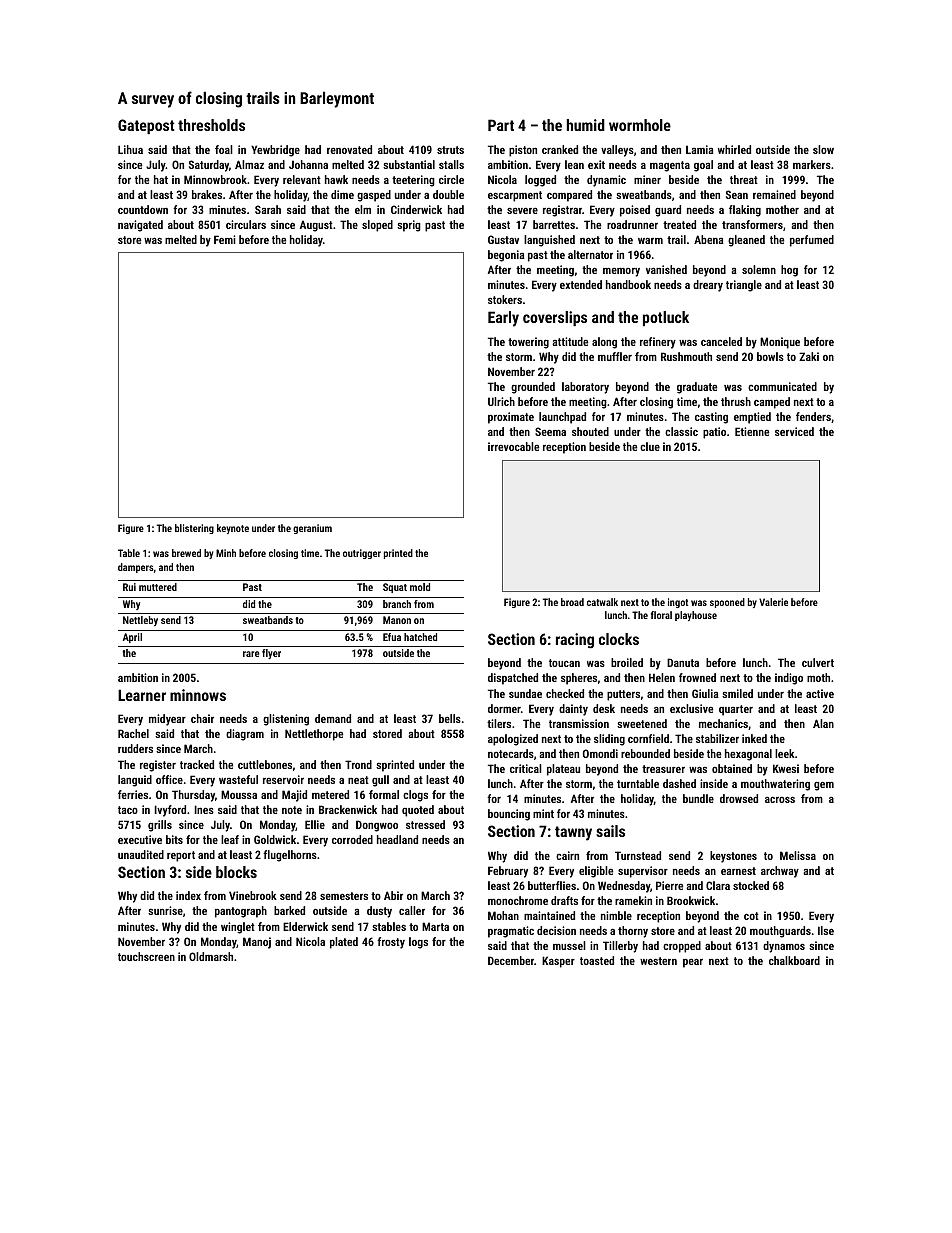  Describe the element at coordinates (558, 962) in the page. I see `Kasper` at that location.
